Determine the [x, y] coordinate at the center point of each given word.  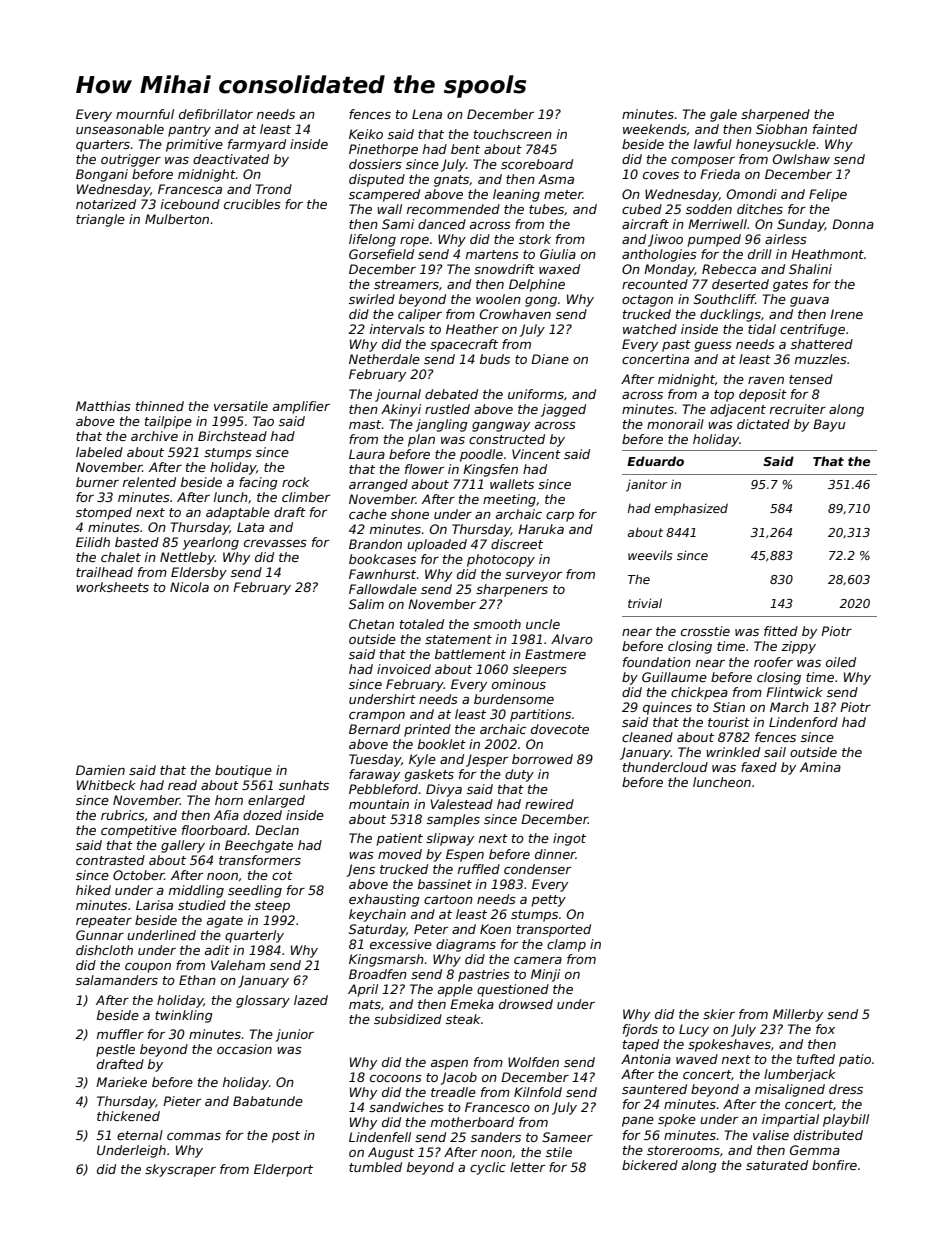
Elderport [283, 1170]
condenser [537, 869]
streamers [406, 284]
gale [723, 115]
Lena [427, 114]
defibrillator [216, 114]
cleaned [647, 737]
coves [661, 175]
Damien [100, 770]
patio [855, 1060]
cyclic [488, 1168]
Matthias [103, 406]
